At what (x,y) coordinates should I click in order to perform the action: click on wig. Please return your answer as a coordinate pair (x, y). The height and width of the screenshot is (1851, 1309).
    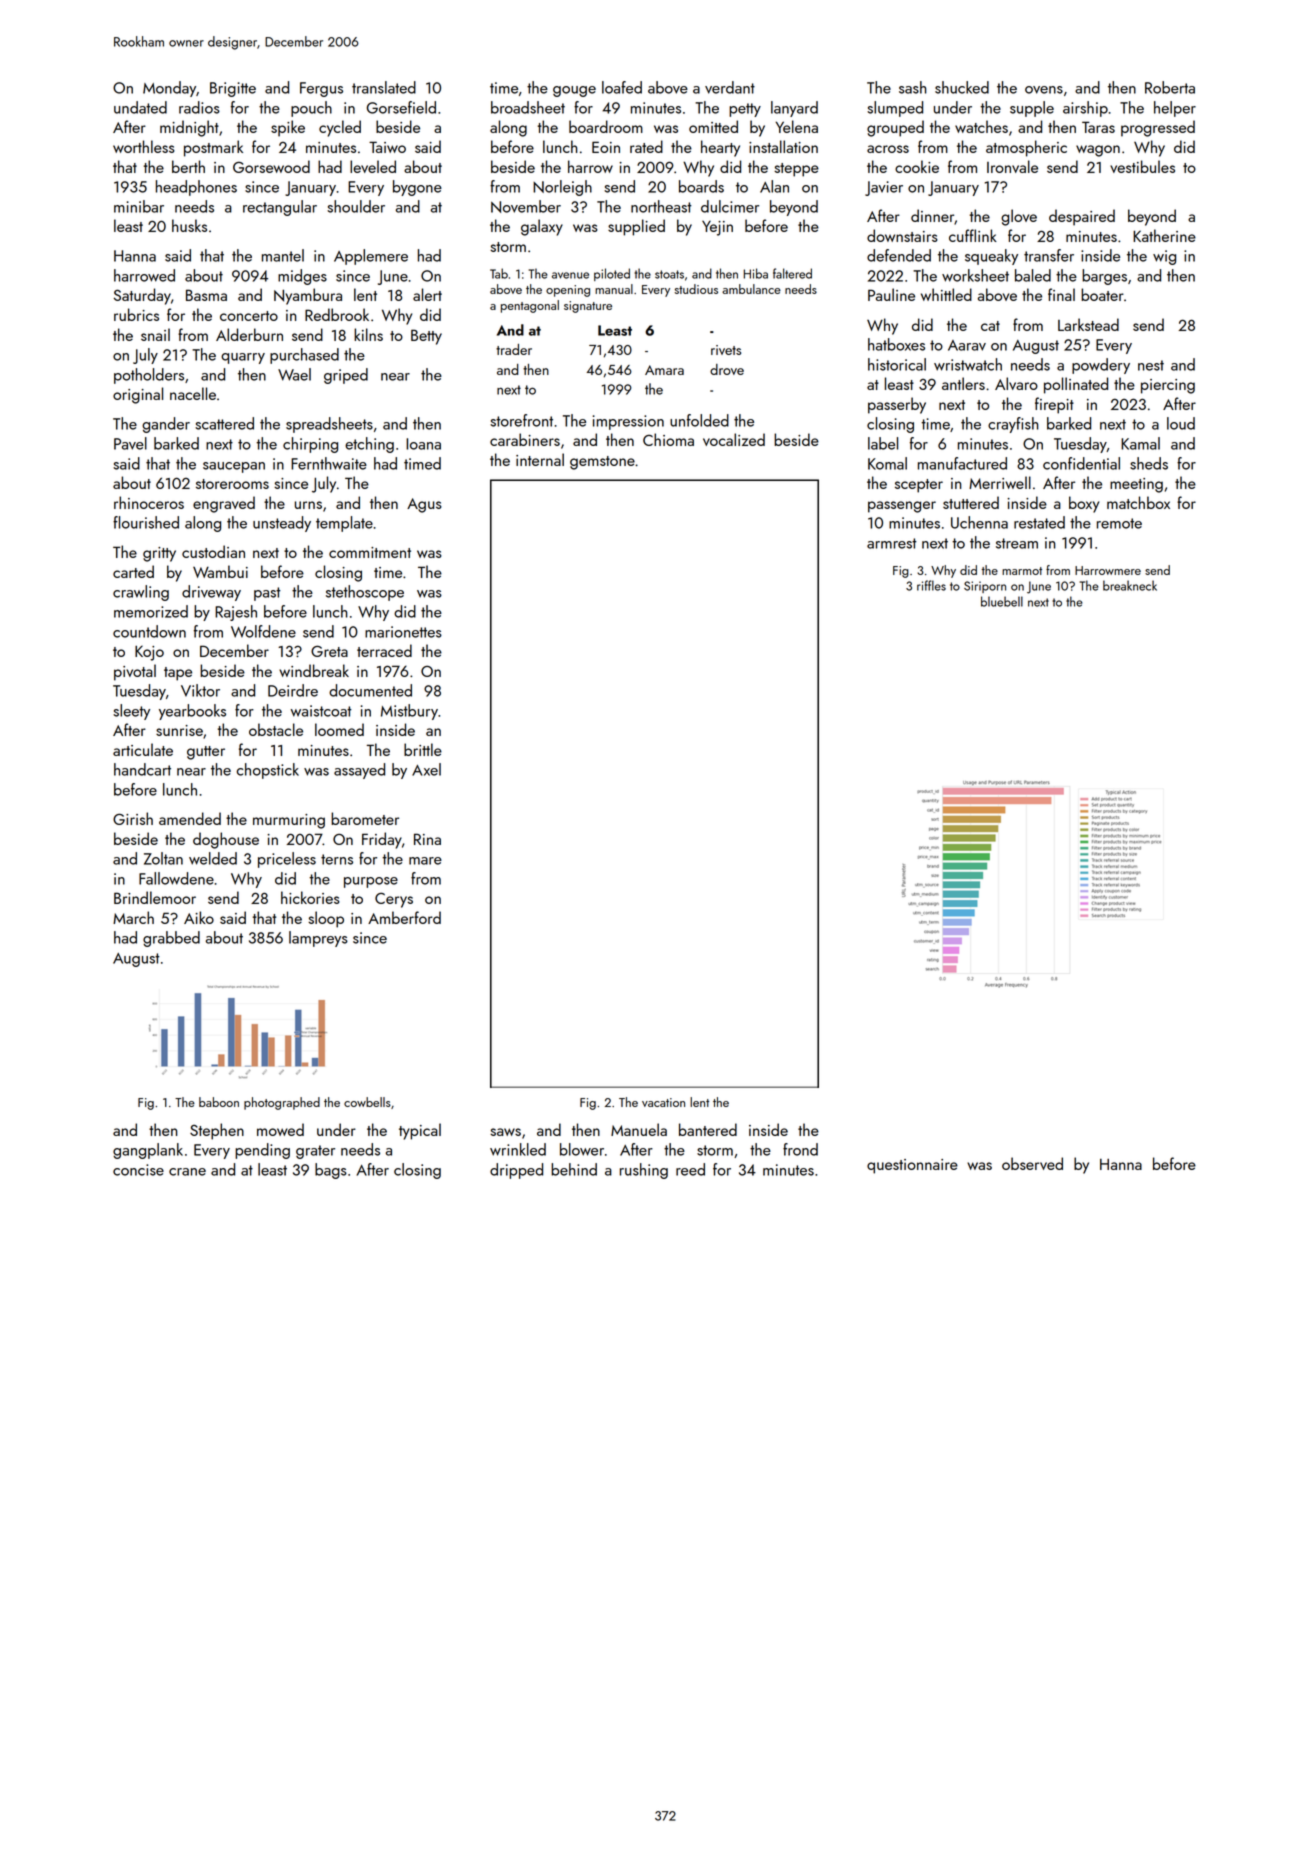
    Looking at the image, I should click on (1164, 257).
